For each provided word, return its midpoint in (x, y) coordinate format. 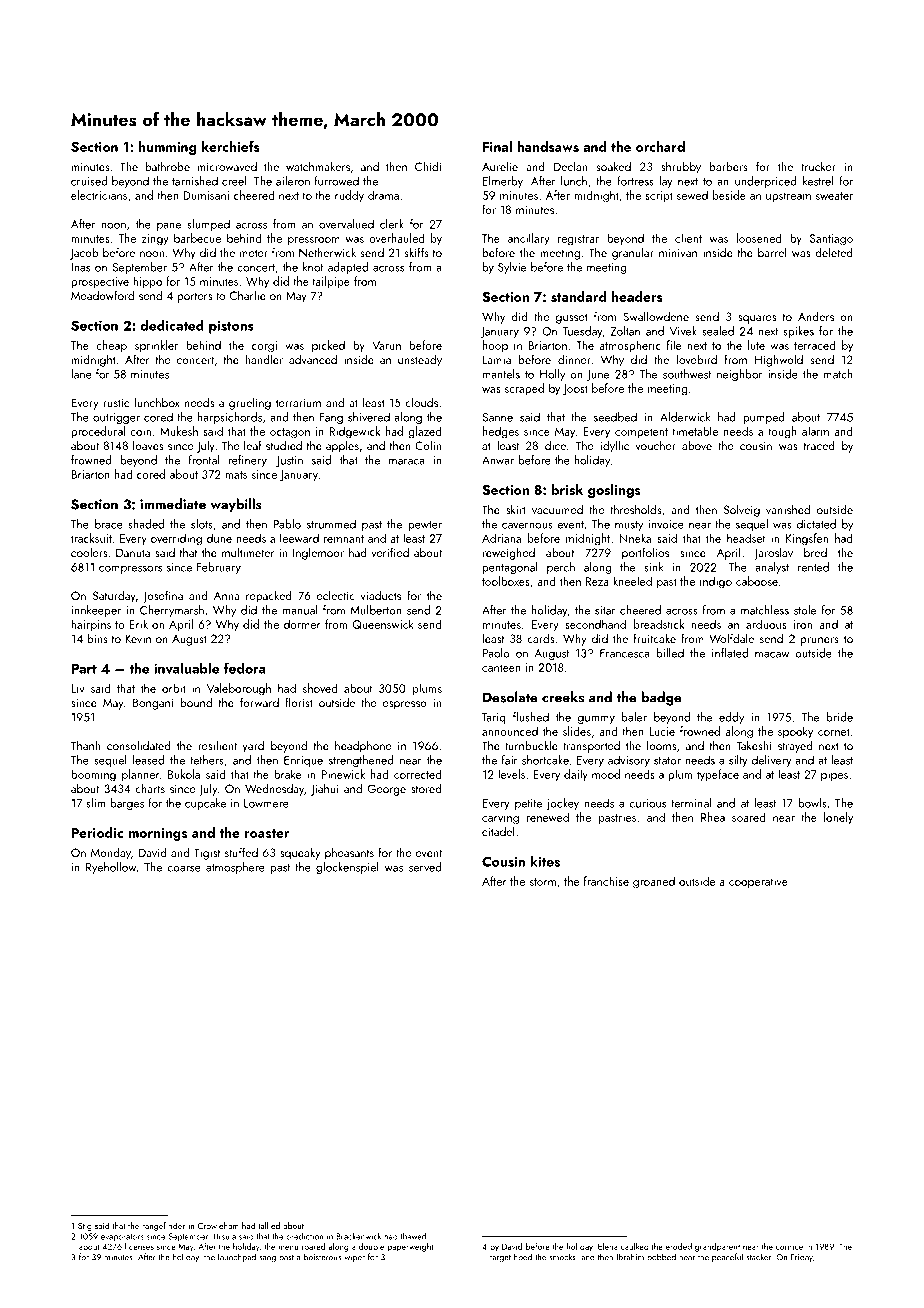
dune (219, 538)
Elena (608, 1246)
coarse (184, 869)
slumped (208, 225)
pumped (764, 418)
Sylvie (512, 268)
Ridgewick (354, 432)
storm (543, 882)
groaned (654, 882)
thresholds (636, 509)
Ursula (225, 1236)
